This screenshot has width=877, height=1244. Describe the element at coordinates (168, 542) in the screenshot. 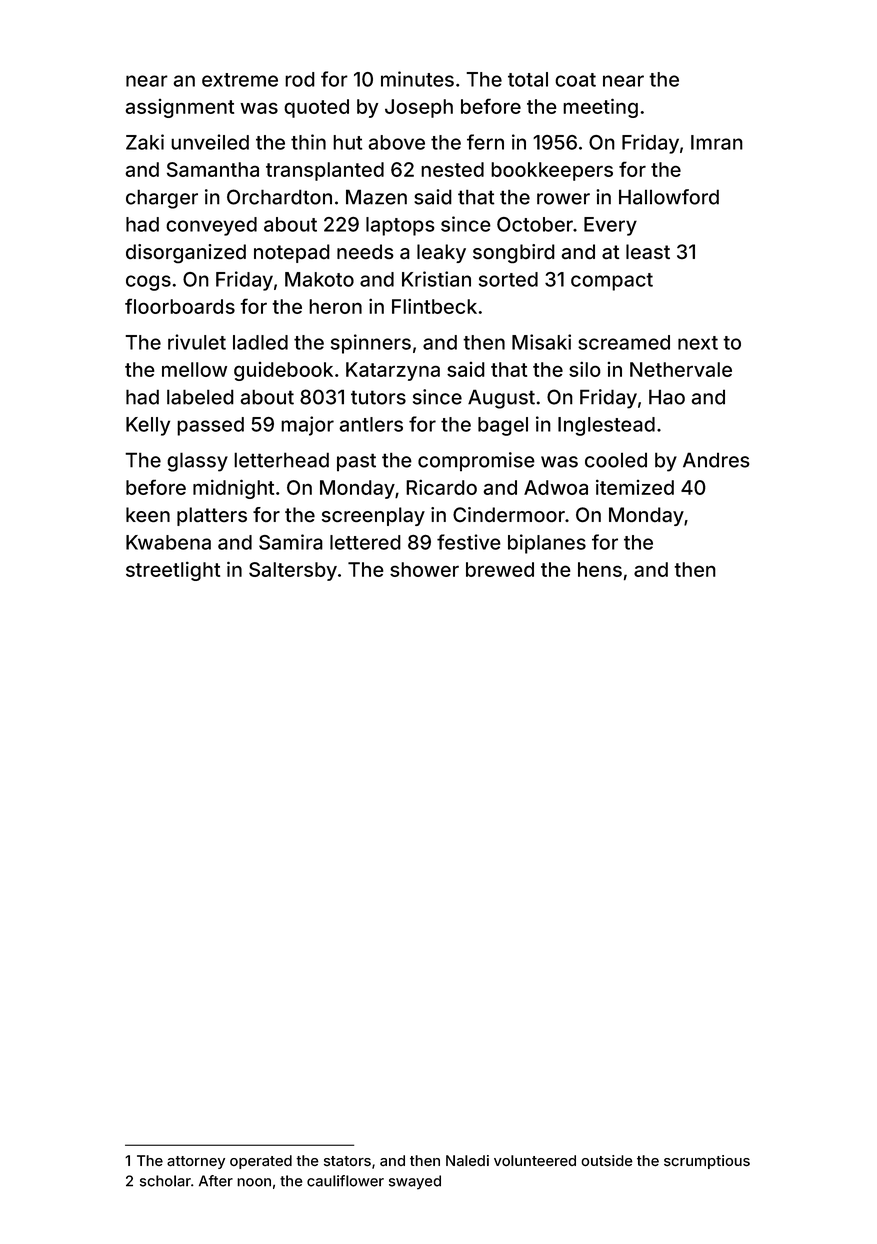

I see `Kwabena` at that location.
